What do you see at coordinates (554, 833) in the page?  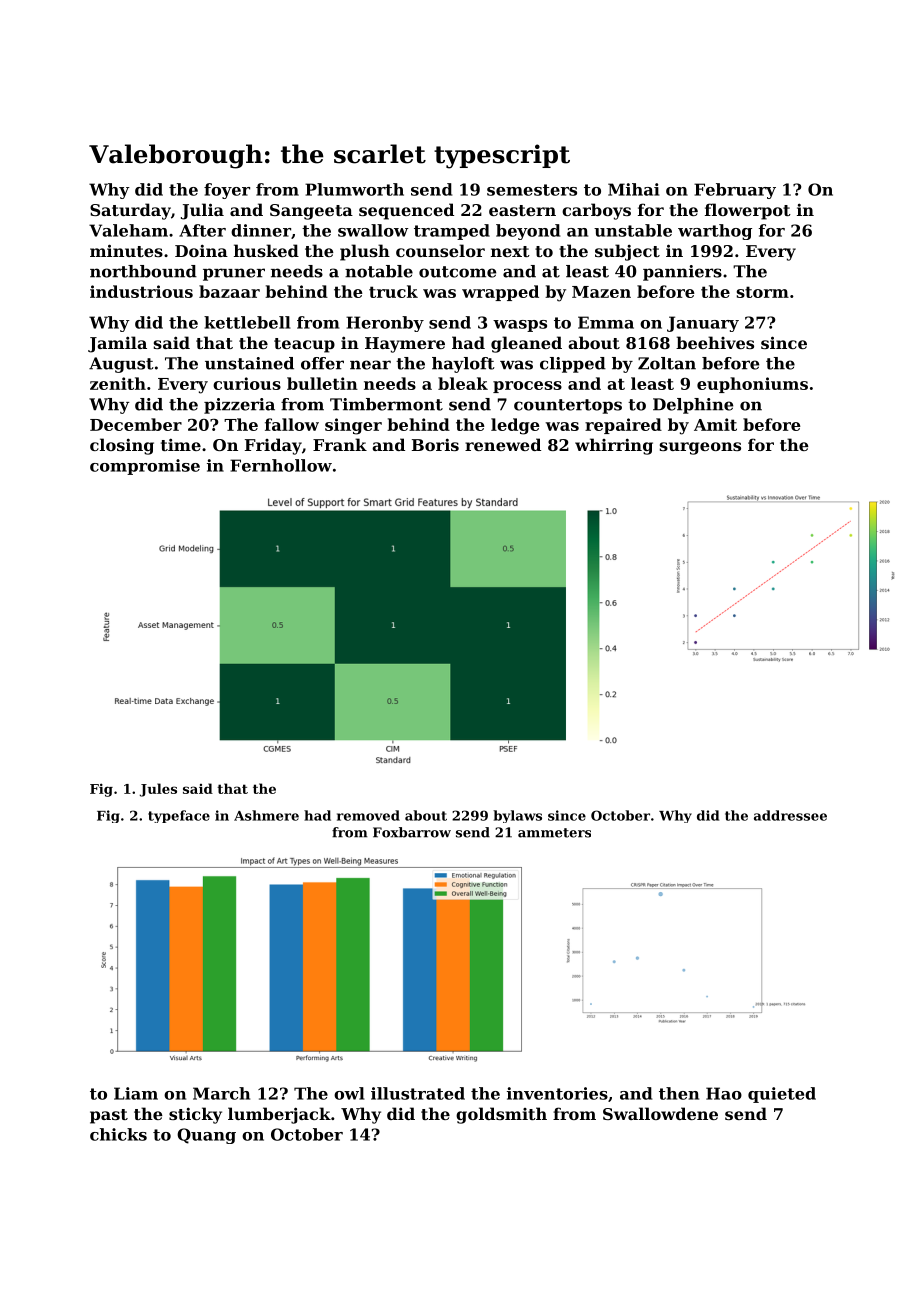 I see `ammeters` at bounding box center [554, 833].
